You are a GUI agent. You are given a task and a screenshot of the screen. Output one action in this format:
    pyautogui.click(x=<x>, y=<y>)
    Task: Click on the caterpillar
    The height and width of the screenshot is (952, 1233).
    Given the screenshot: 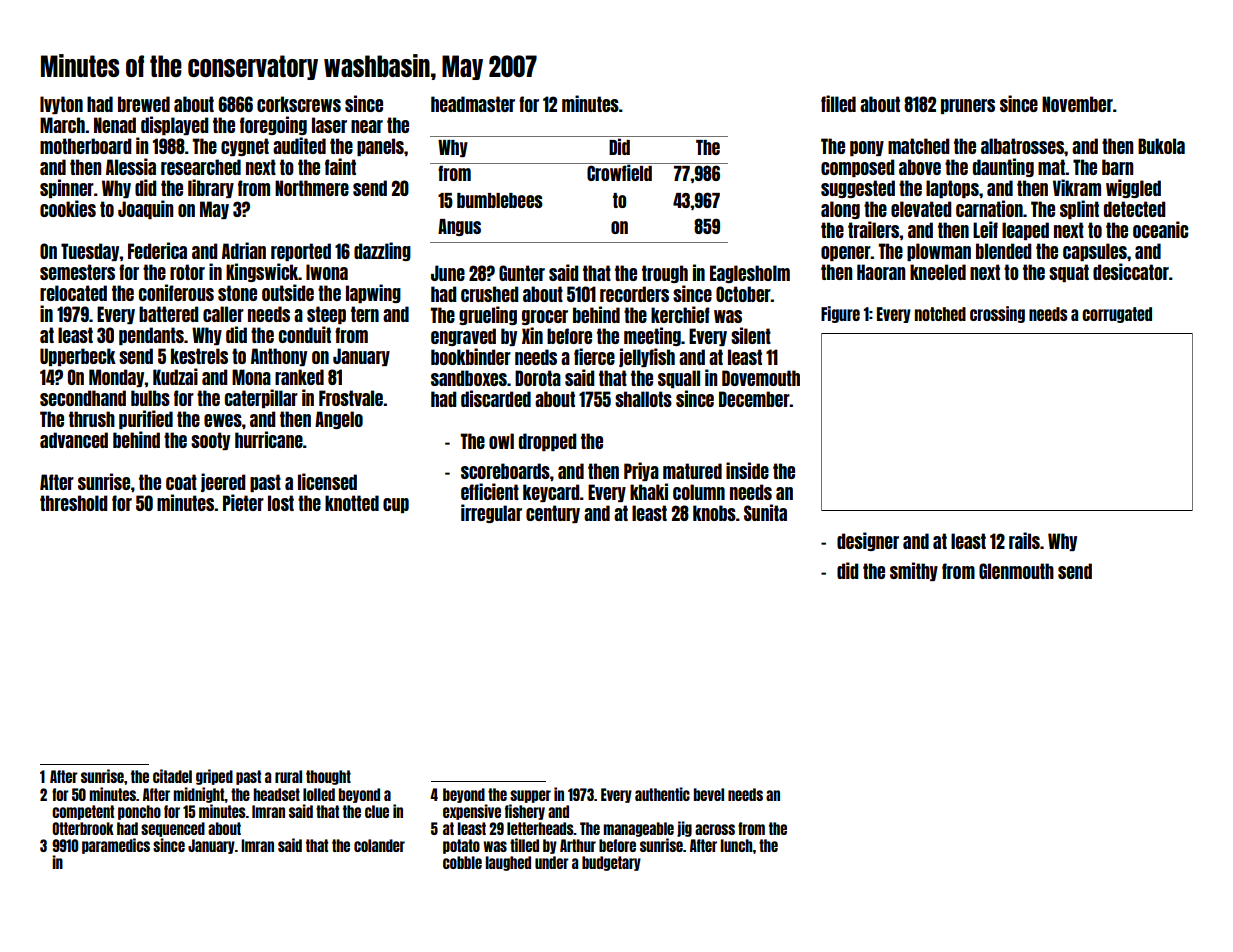 What is the action you would take?
    pyautogui.click(x=261, y=398)
